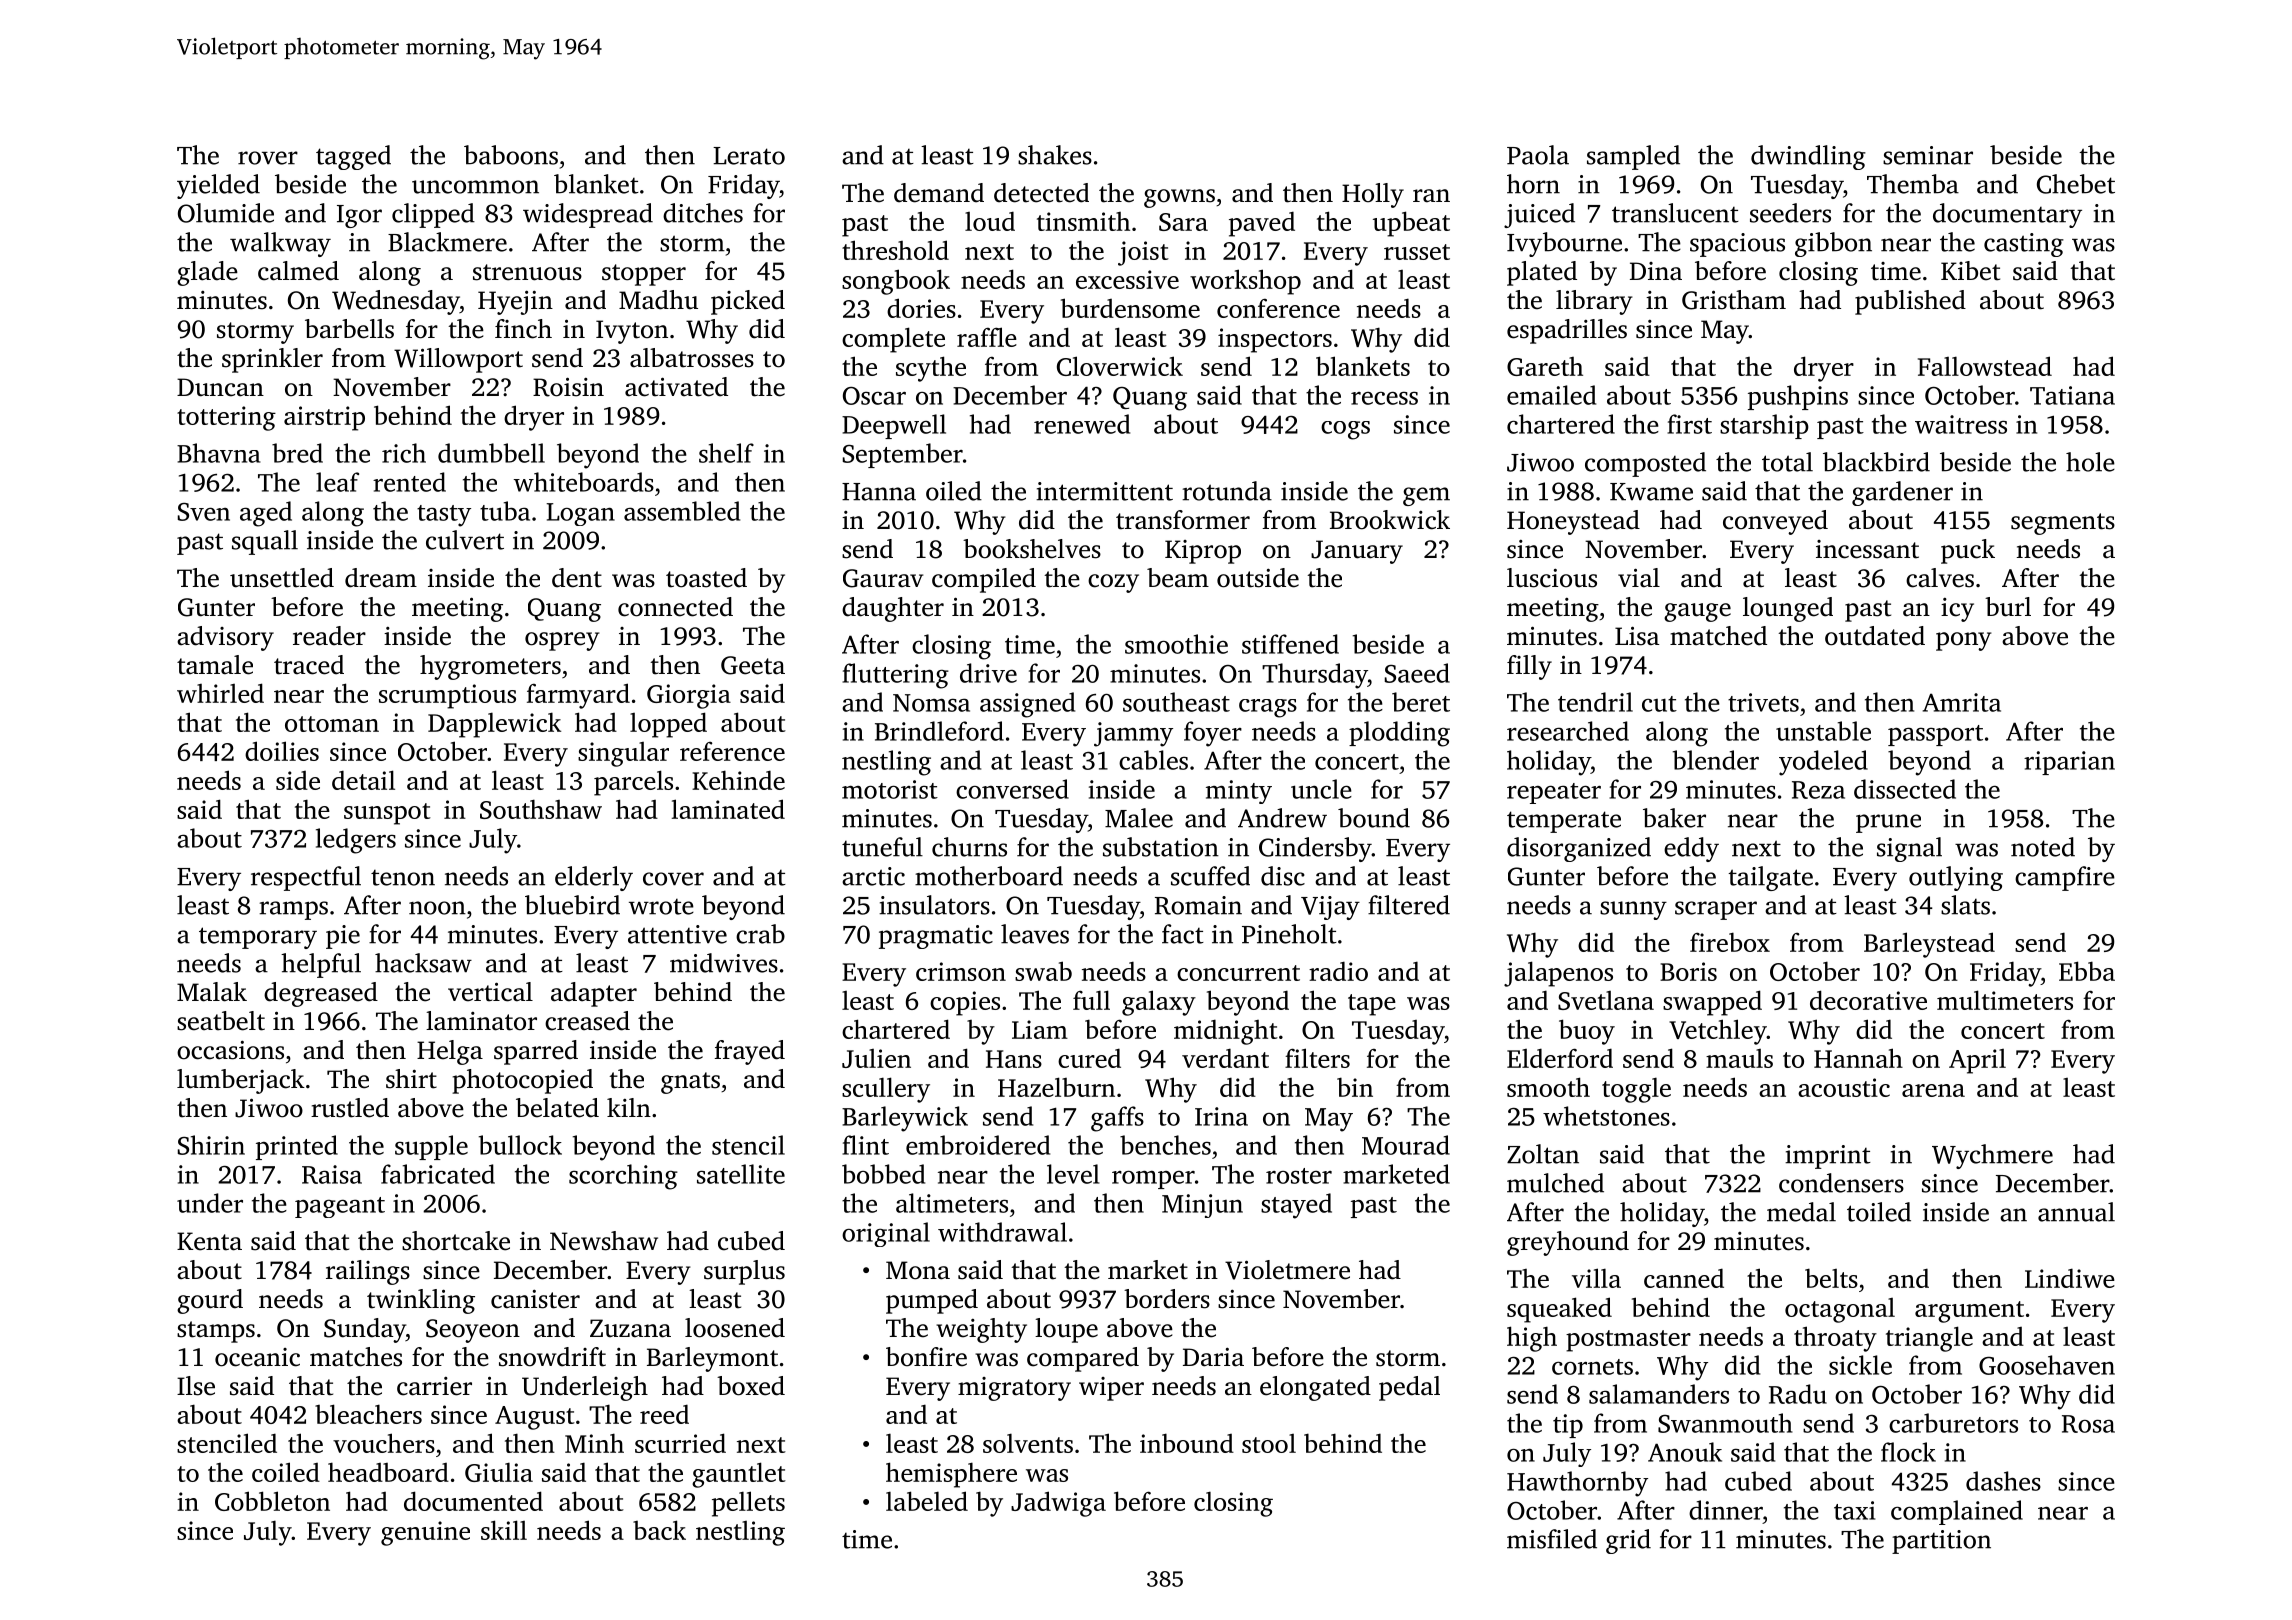 The height and width of the image is (1620, 2292). What do you see at coordinates (1058, 1504) in the image?
I see `Jadwiga` at bounding box center [1058, 1504].
